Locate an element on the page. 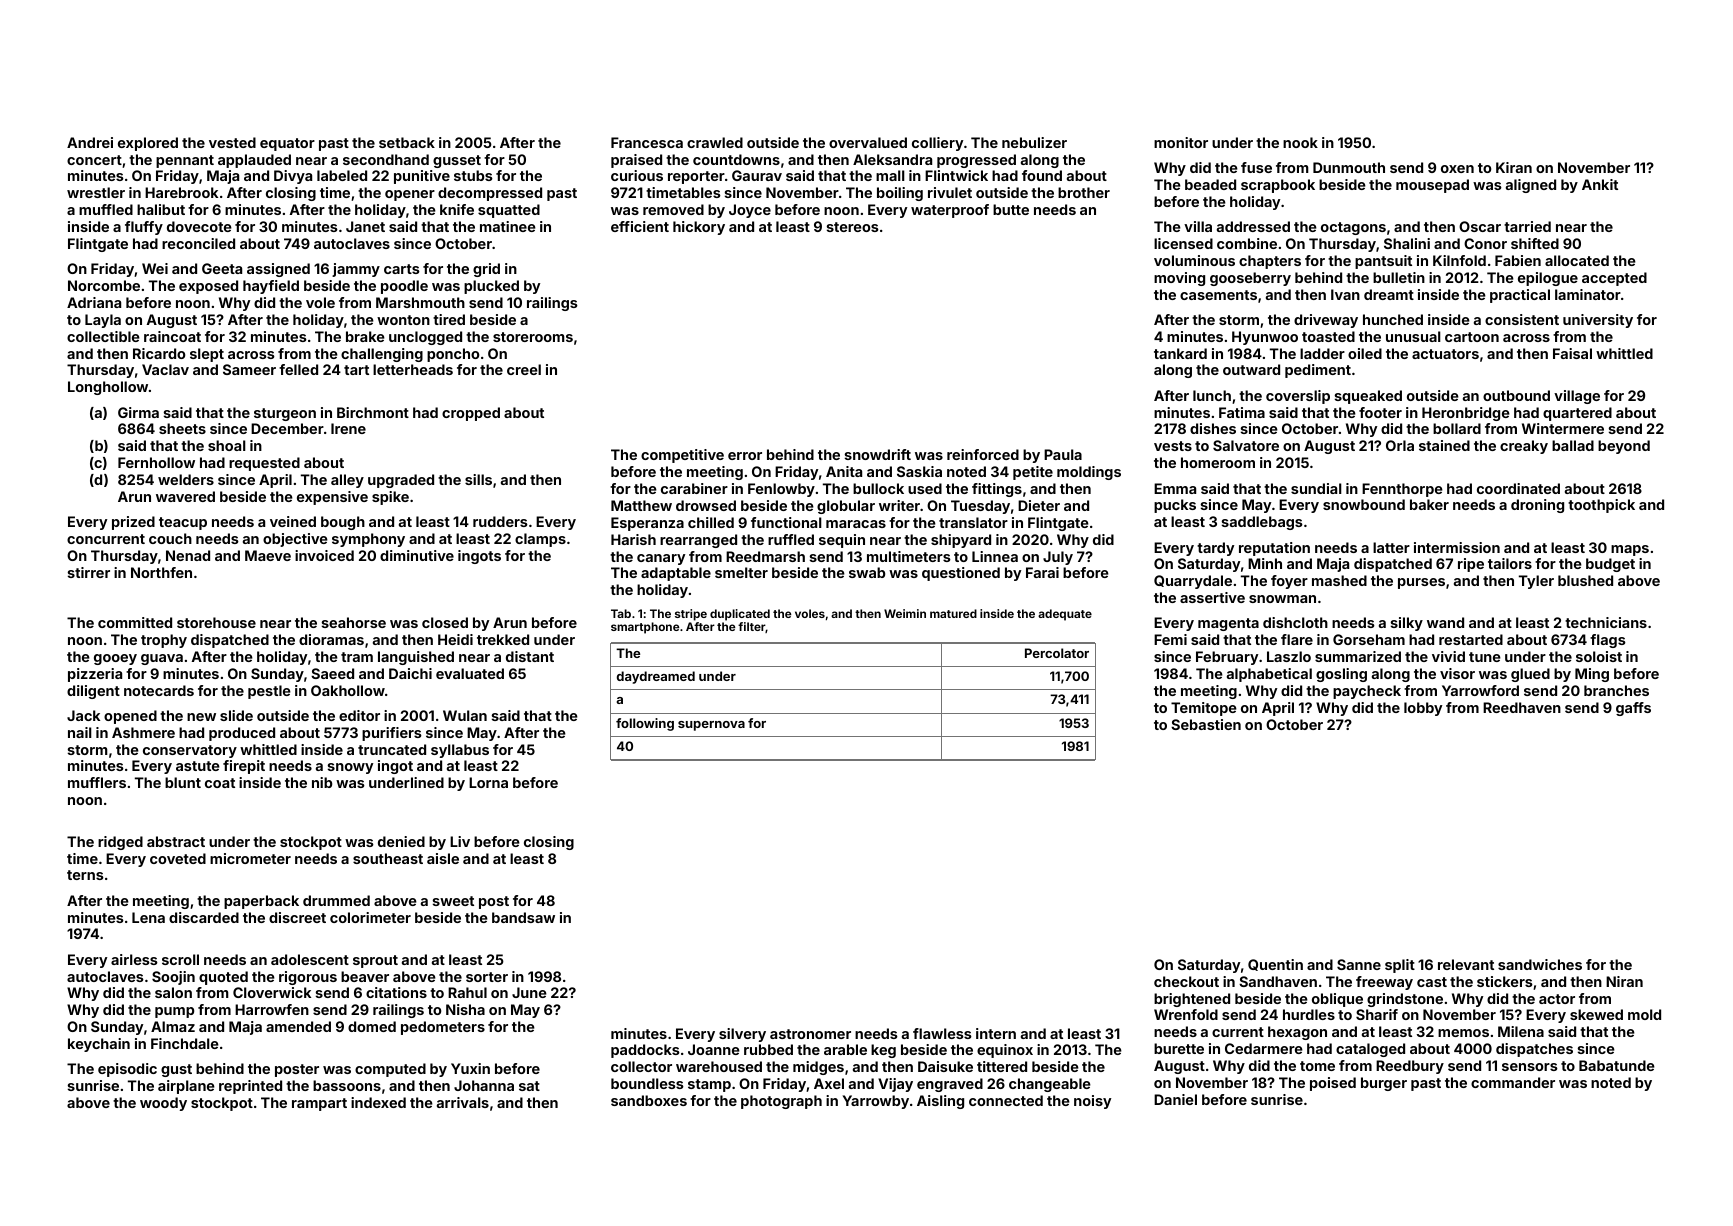 The image size is (1733, 1226). functional is located at coordinates (786, 522).
